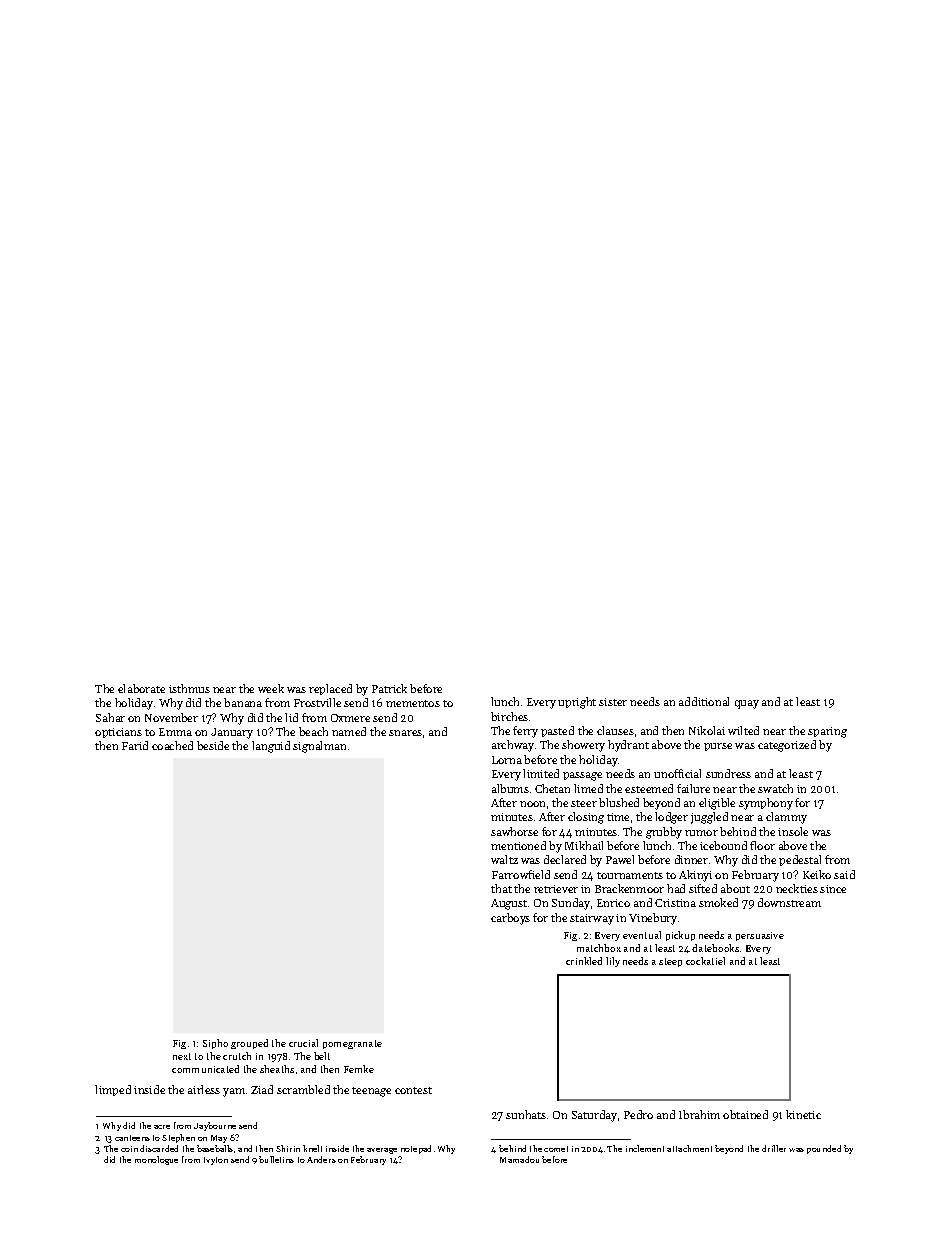  I want to click on elaborate, so click(141, 688).
